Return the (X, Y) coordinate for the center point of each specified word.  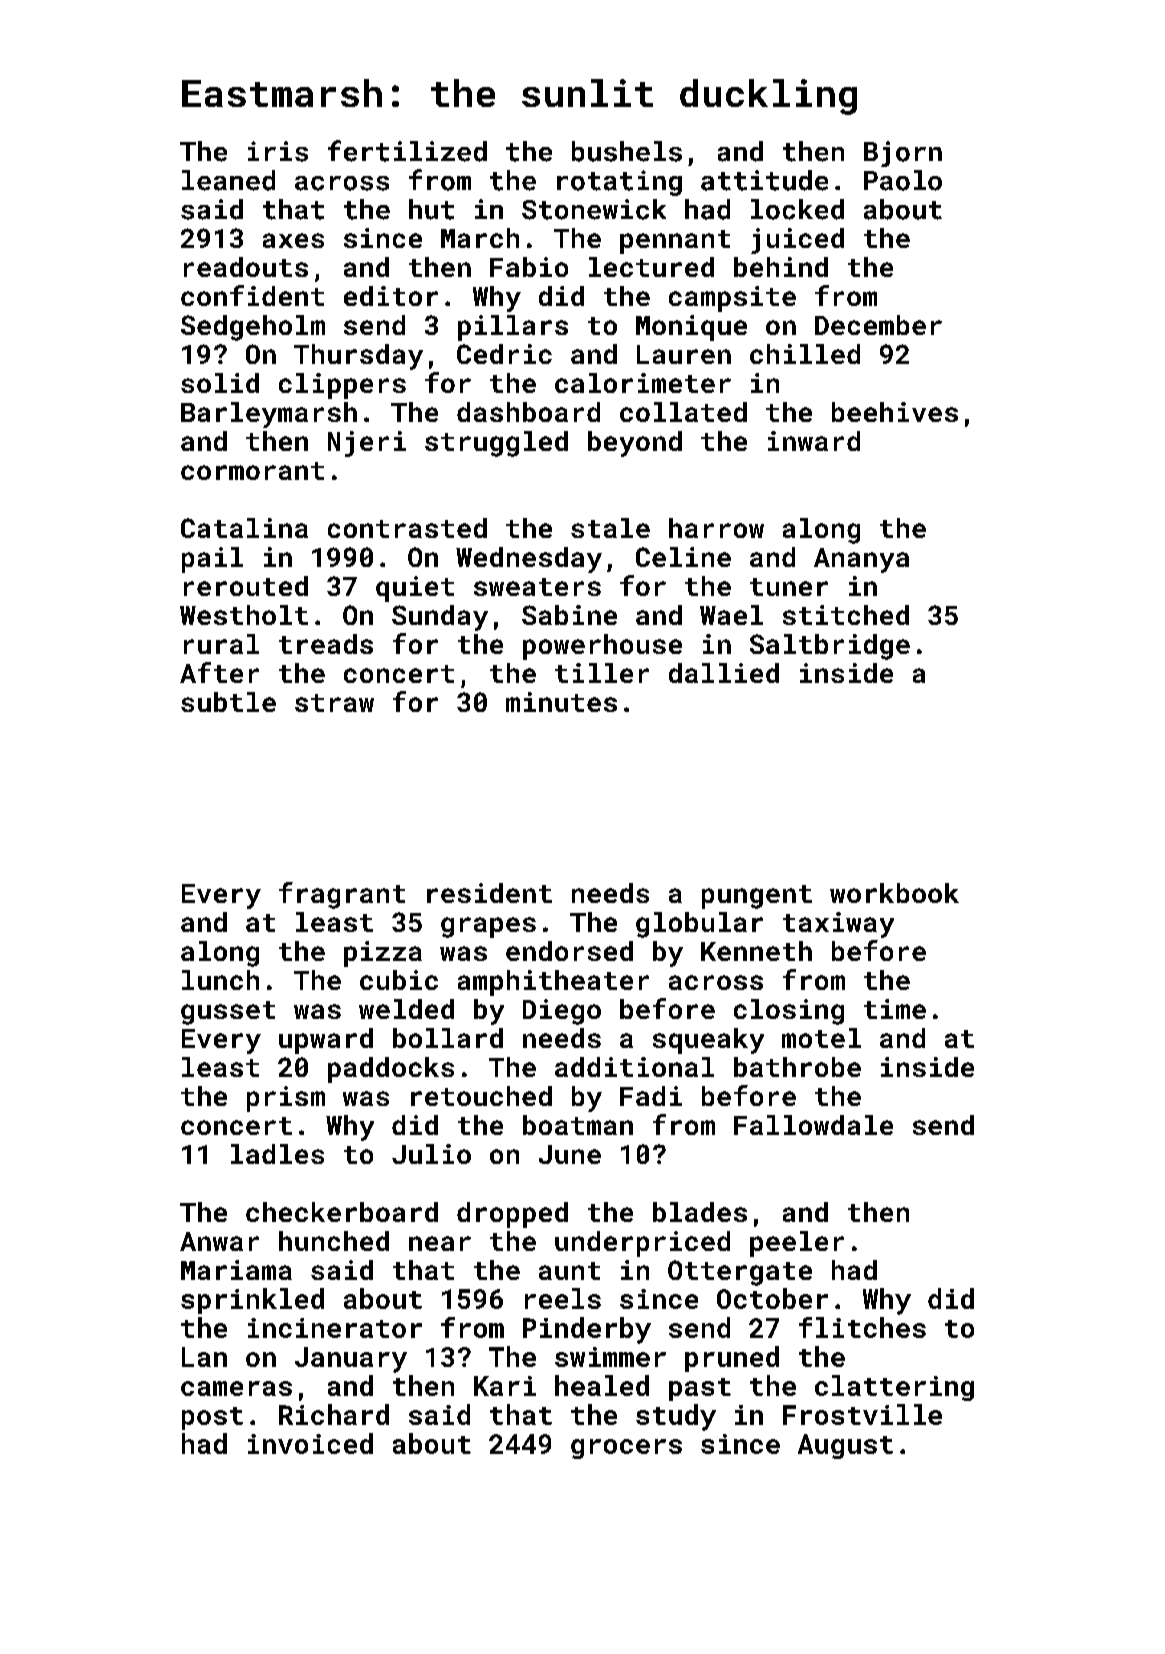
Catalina (244, 528)
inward (814, 441)
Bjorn (903, 154)
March (480, 238)
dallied (724, 673)
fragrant (342, 895)
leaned (228, 180)
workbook (894, 893)
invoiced (310, 1443)
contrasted (407, 528)
